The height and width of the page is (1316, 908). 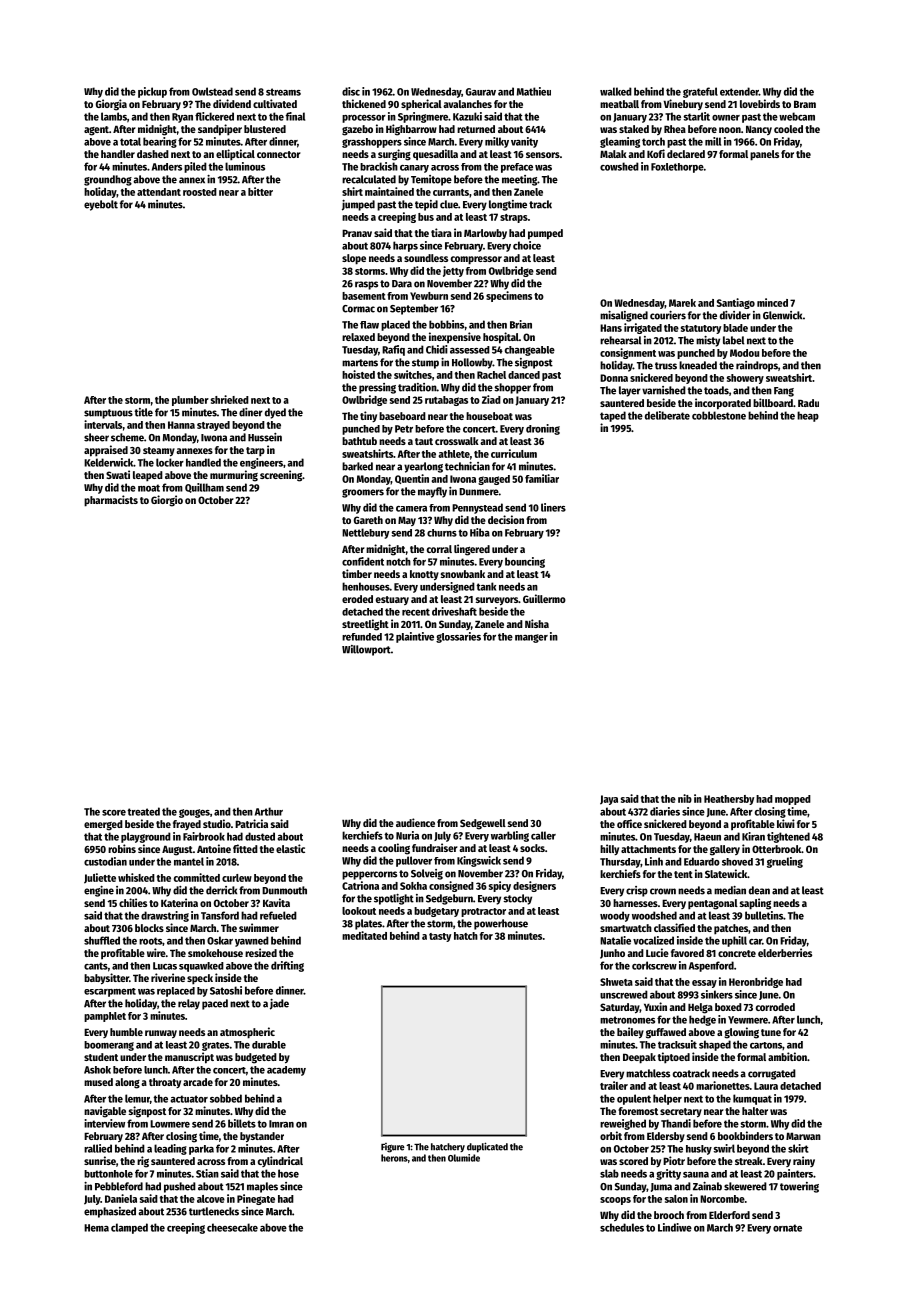 I want to click on assessed, so click(x=470, y=350).
